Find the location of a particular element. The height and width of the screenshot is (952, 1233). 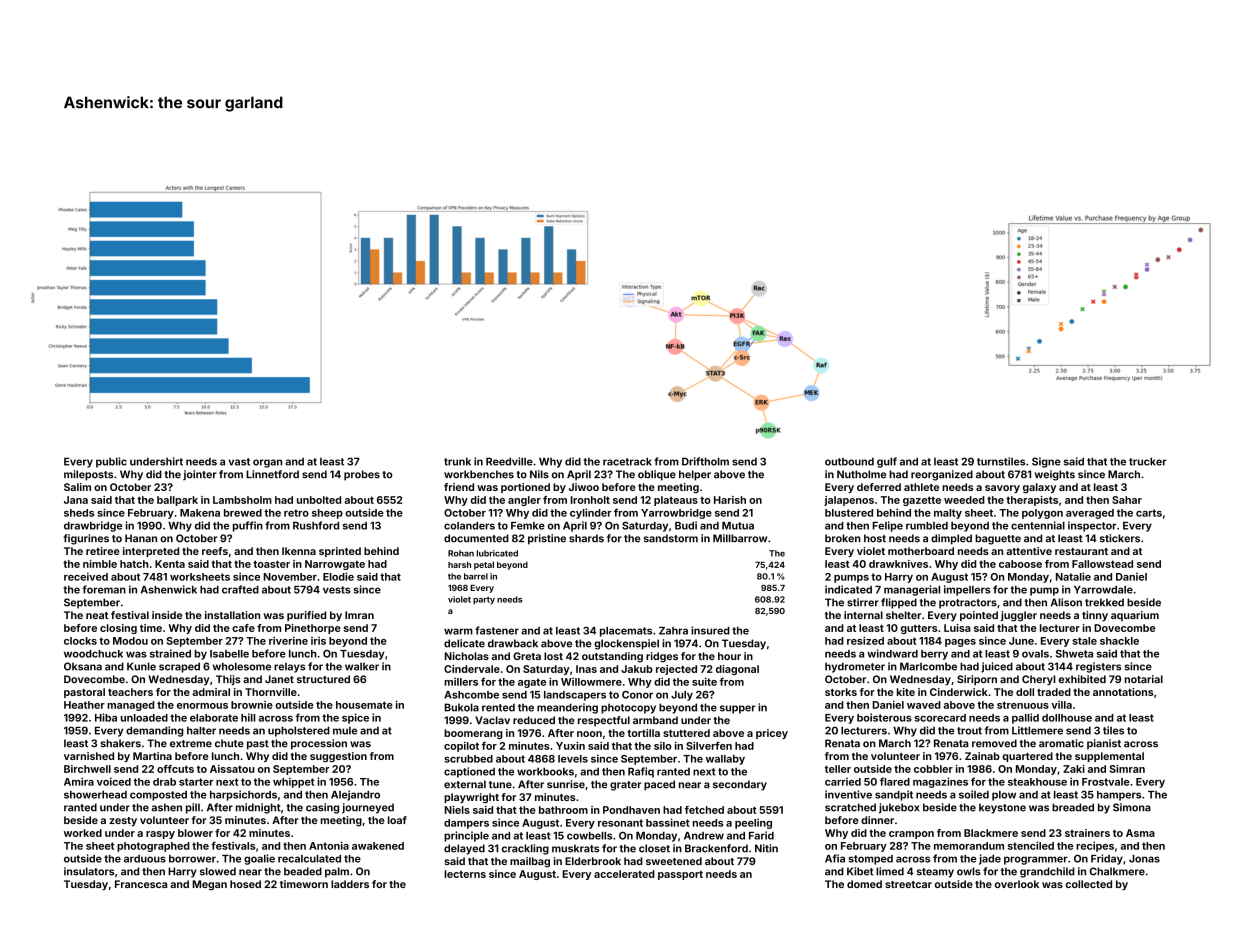

villa is located at coordinates (1061, 705).
